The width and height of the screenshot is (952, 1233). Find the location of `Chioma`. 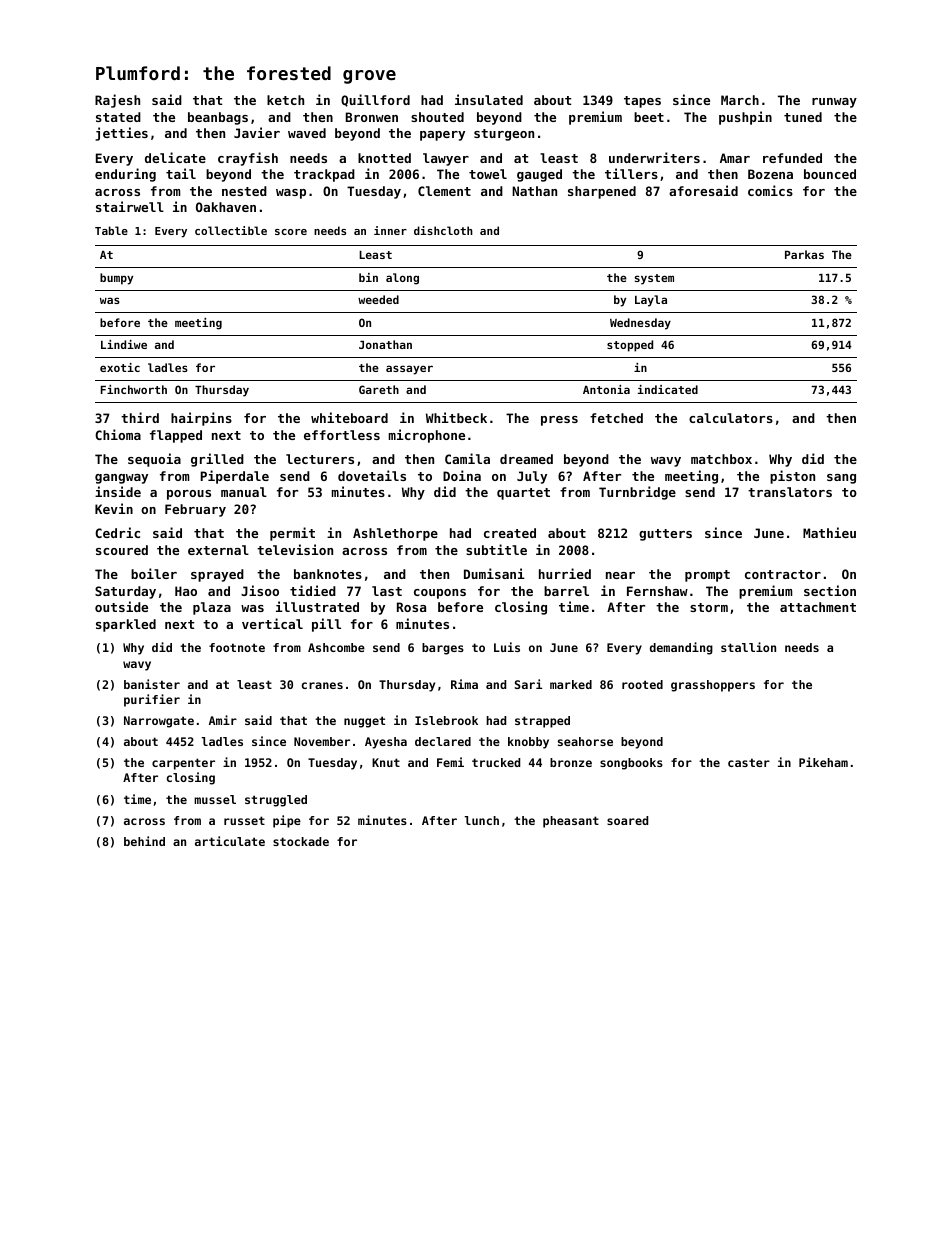

Chioma is located at coordinates (118, 434).
